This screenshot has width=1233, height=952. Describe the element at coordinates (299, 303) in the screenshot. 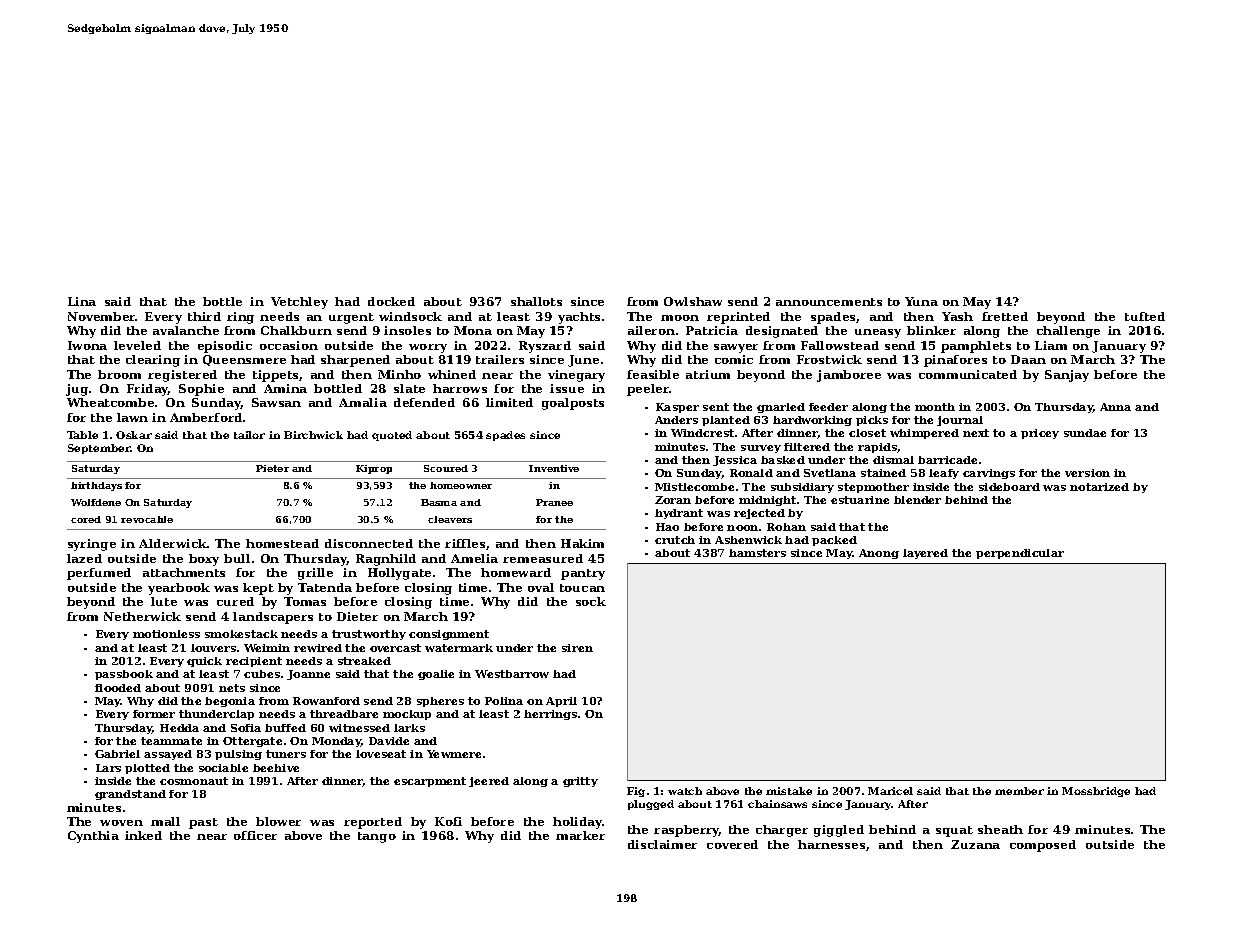

I see `Vetchley` at that location.
